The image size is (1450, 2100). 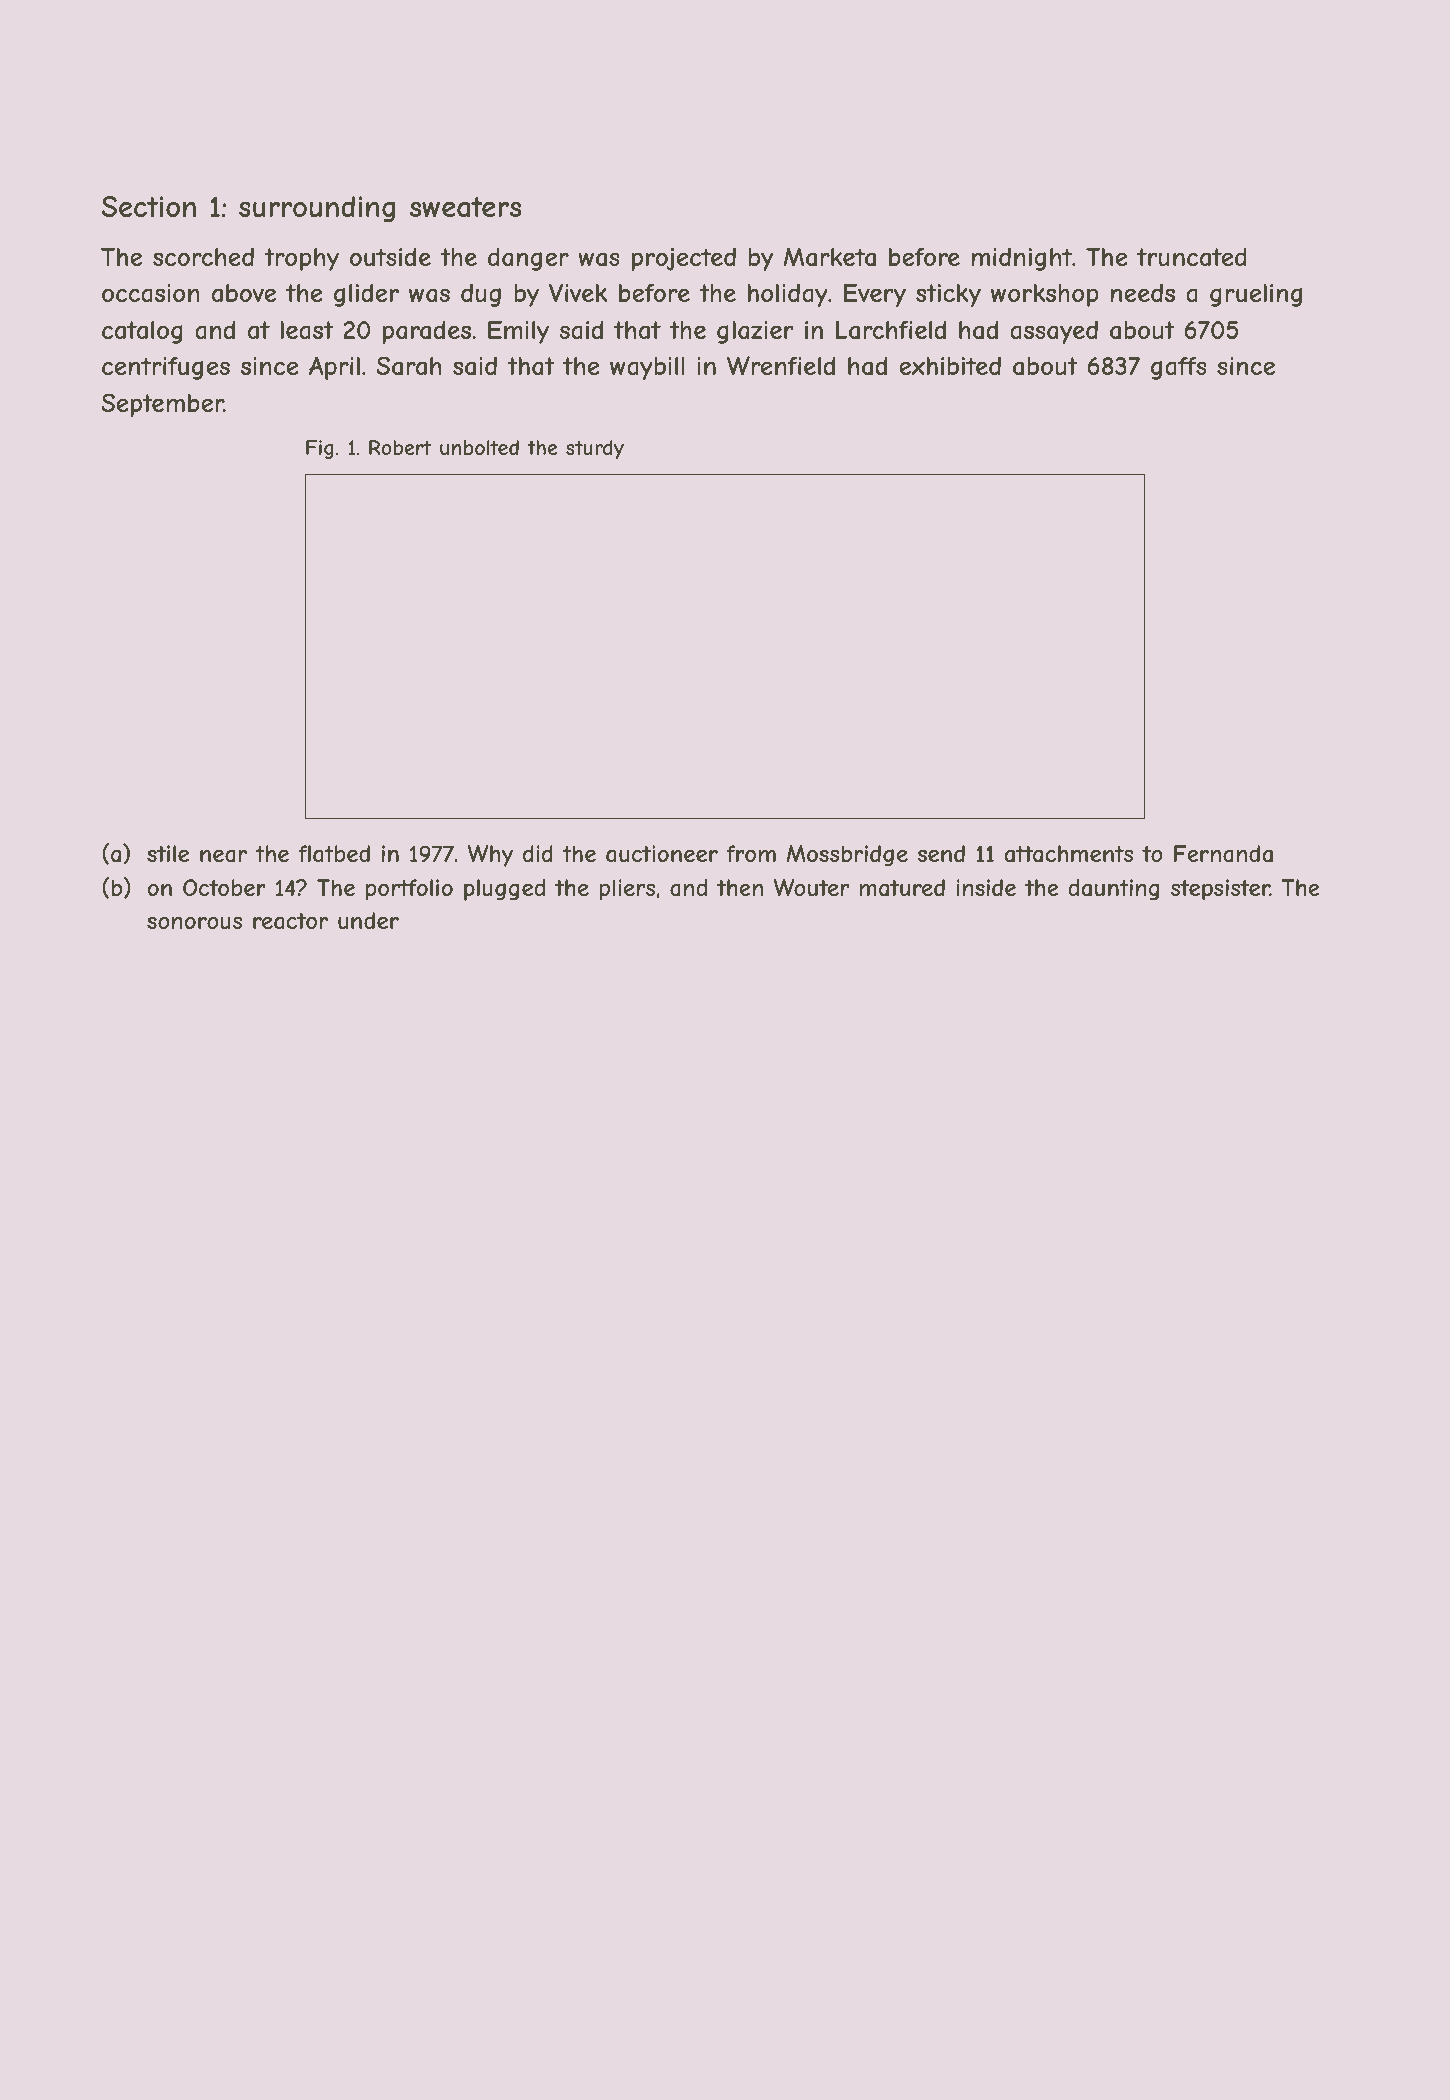 What do you see at coordinates (662, 854) in the screenshot?
I see `auctioneer` at bounding box center [662, 854].
